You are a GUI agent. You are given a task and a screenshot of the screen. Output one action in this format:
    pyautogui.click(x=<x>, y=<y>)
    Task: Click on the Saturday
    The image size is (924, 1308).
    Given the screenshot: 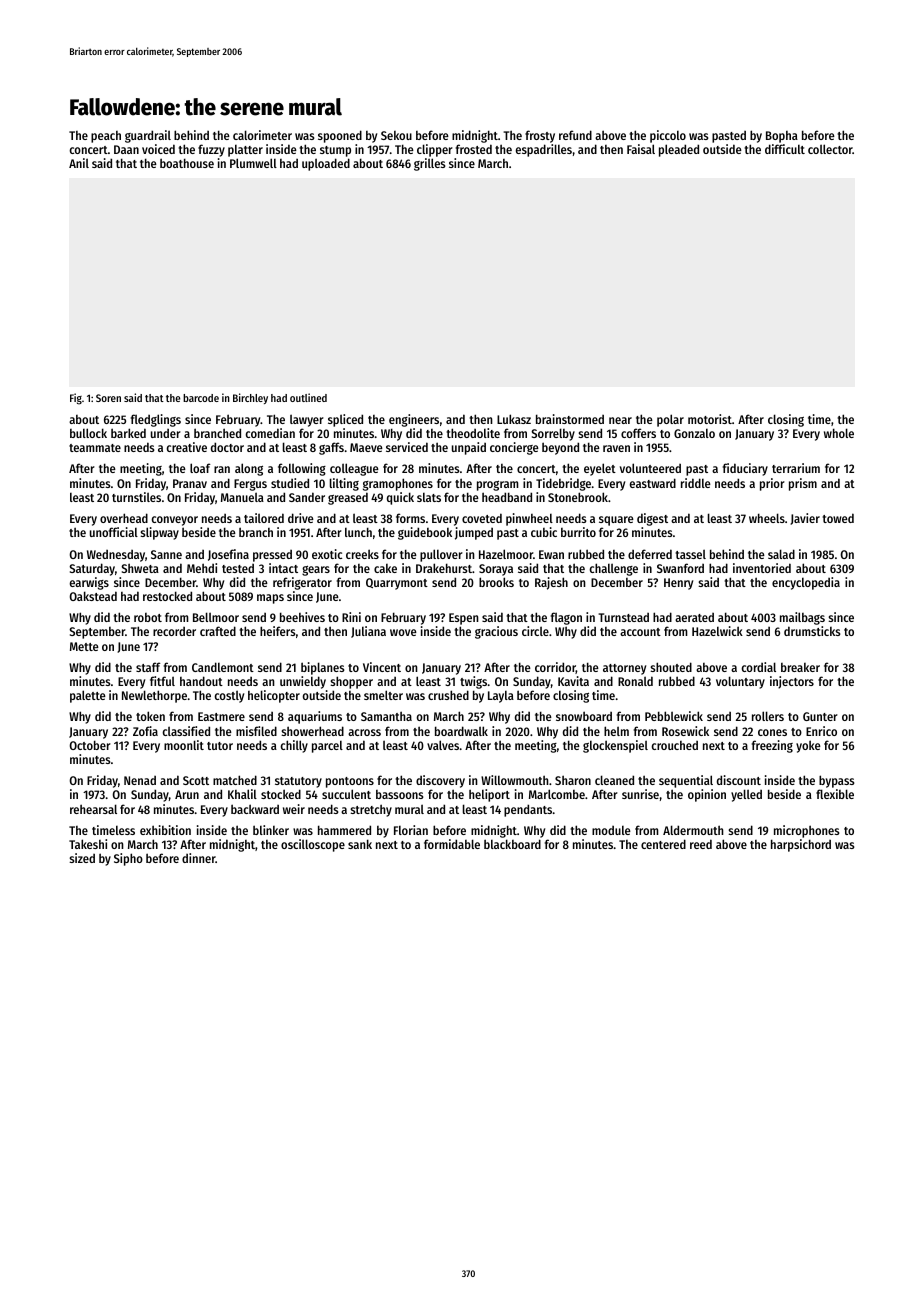 What is the action you would take?
    pyautogui.click(x=92, y=569)
